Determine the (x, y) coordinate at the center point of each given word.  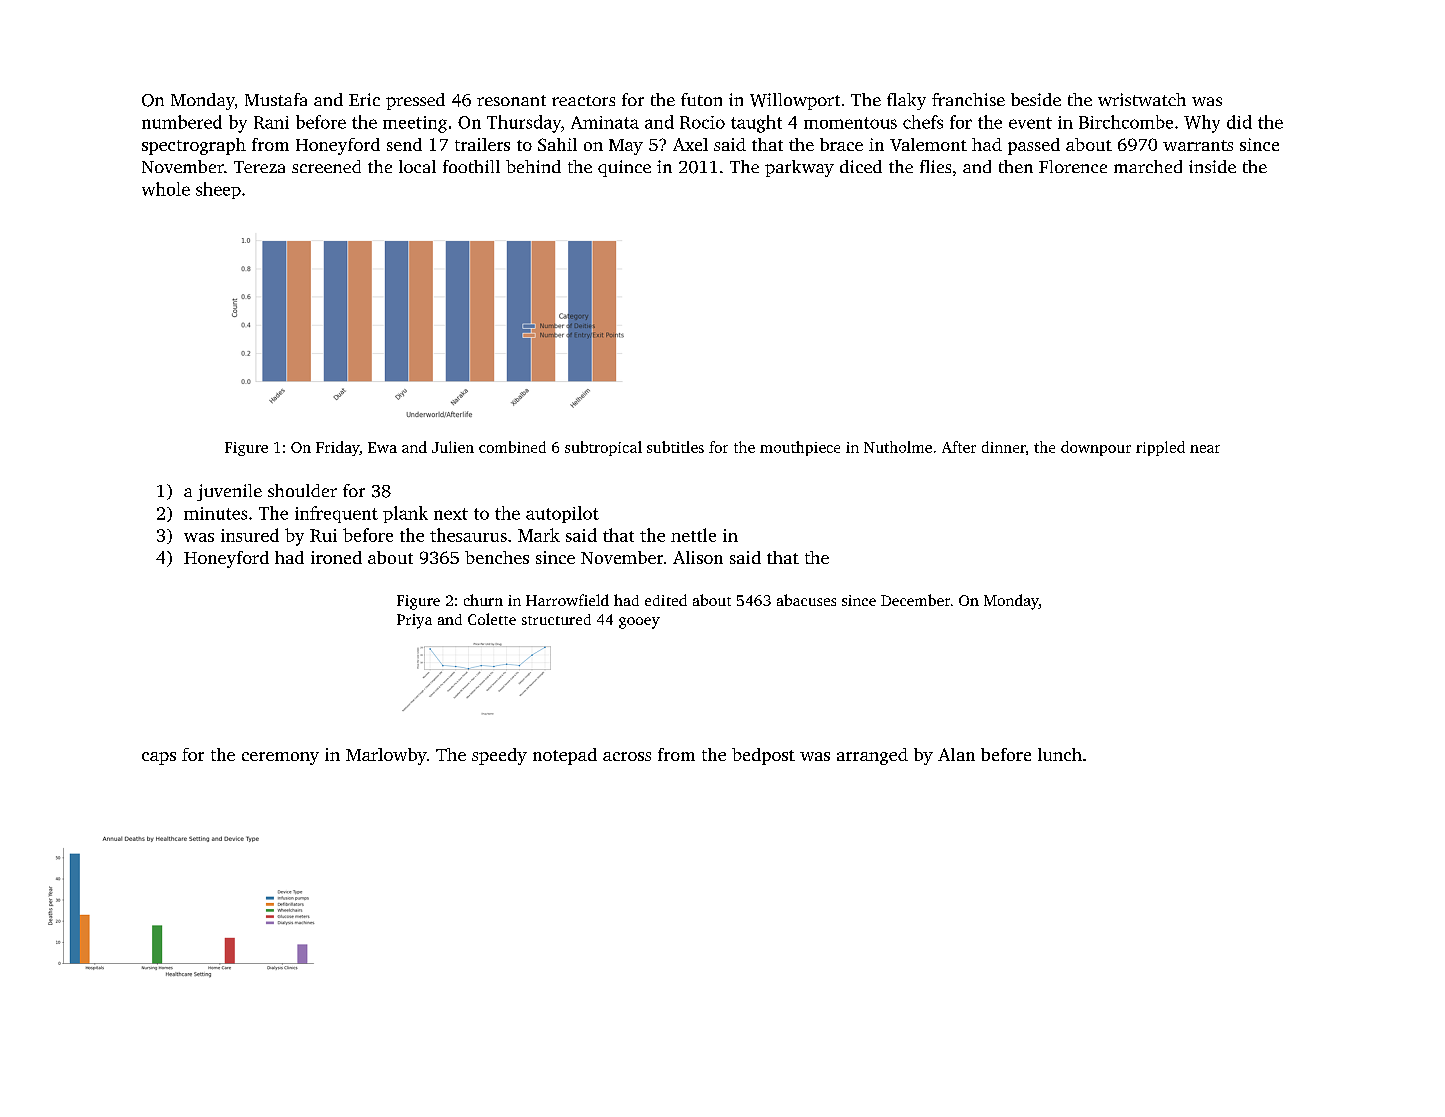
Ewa (382, 447)
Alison (698, 557)
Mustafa (276, 99)
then (1016, 166)
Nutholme (898, 447)
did (1239, 122)
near (1205, 449)
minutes (215, 513)
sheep (218, 190)
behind (533, 166)
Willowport (795, 101)
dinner (1004, 447)
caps (159, 758)
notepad (565, 756)
